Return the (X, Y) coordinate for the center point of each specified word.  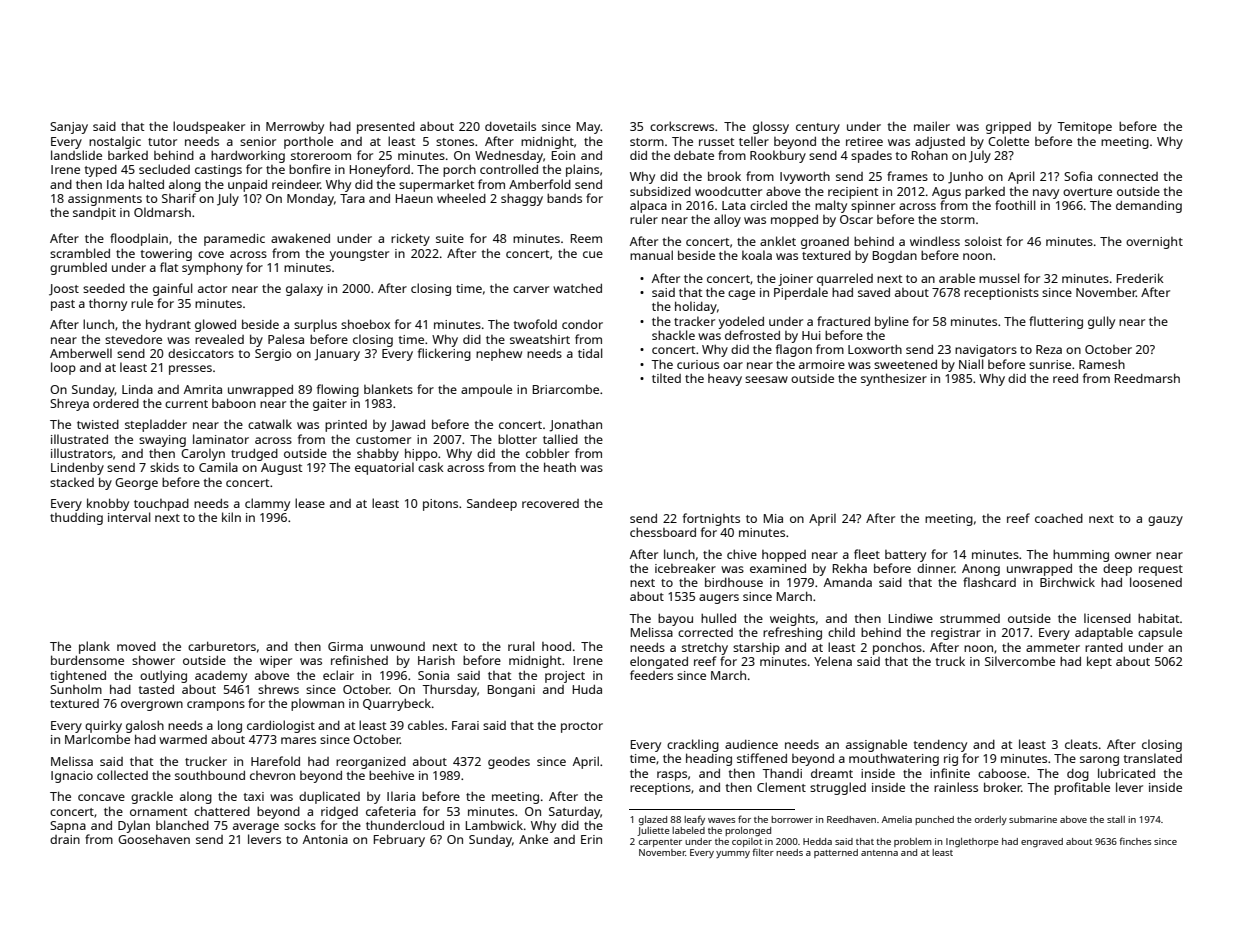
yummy (733, 854)
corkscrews (682, 126)
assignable (876, 745)
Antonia (325, 839)
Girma (345, 646)
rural (521, 646)
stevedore (133, 339)
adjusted (940, 143)
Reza (1049, 349)
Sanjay (69, 128)
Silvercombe (1020, 661)
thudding (76, 519)
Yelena (833, 661)
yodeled (741, 322)
